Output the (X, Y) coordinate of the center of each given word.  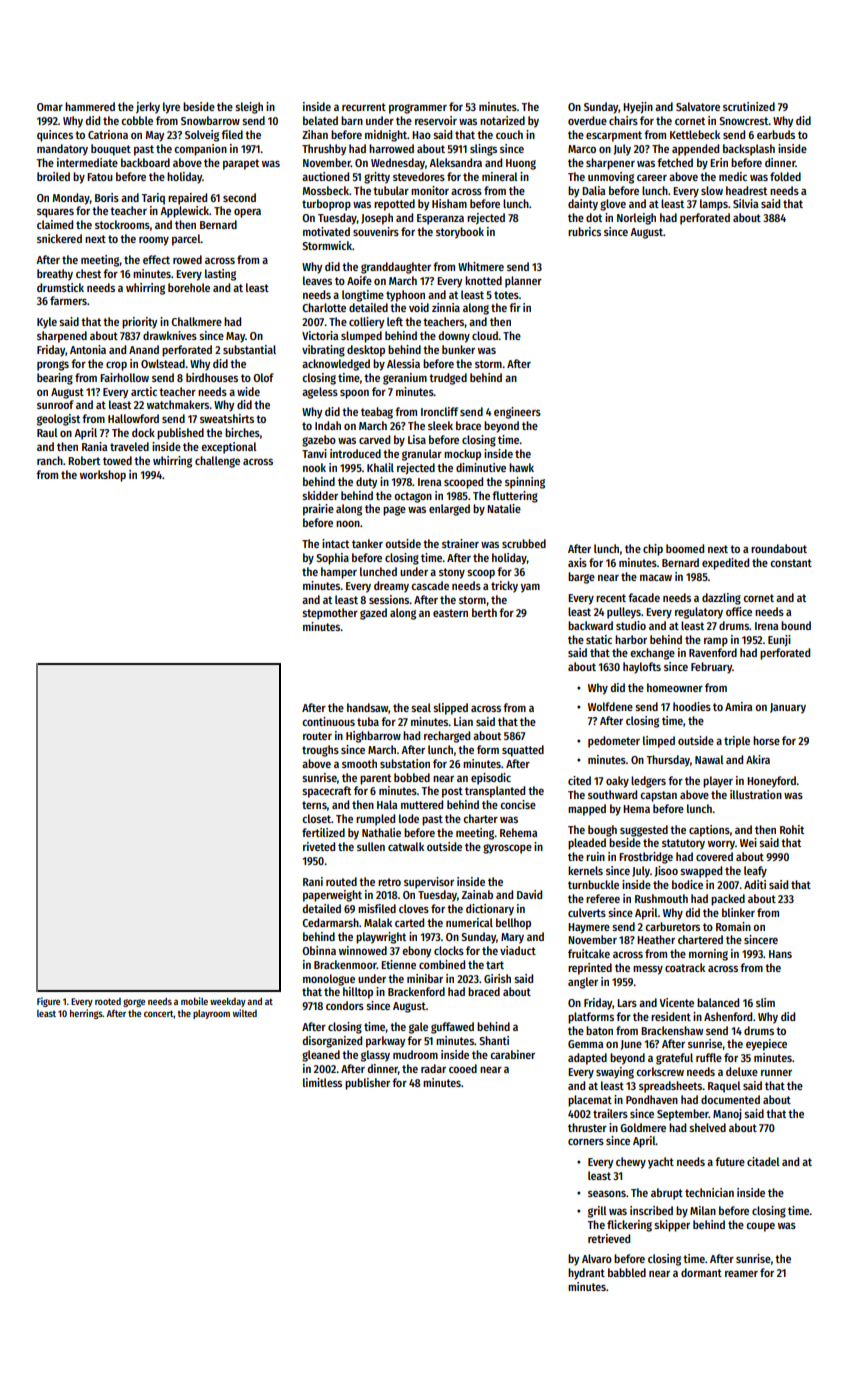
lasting (220, 275)
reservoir (436, 120)
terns (314, 805)
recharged (447, 737)
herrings (86, 1014)
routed (341, 881)
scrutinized (749, 106)
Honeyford (771, 782)
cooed (463, 1068)
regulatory (699, 613)
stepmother (330, 614)
